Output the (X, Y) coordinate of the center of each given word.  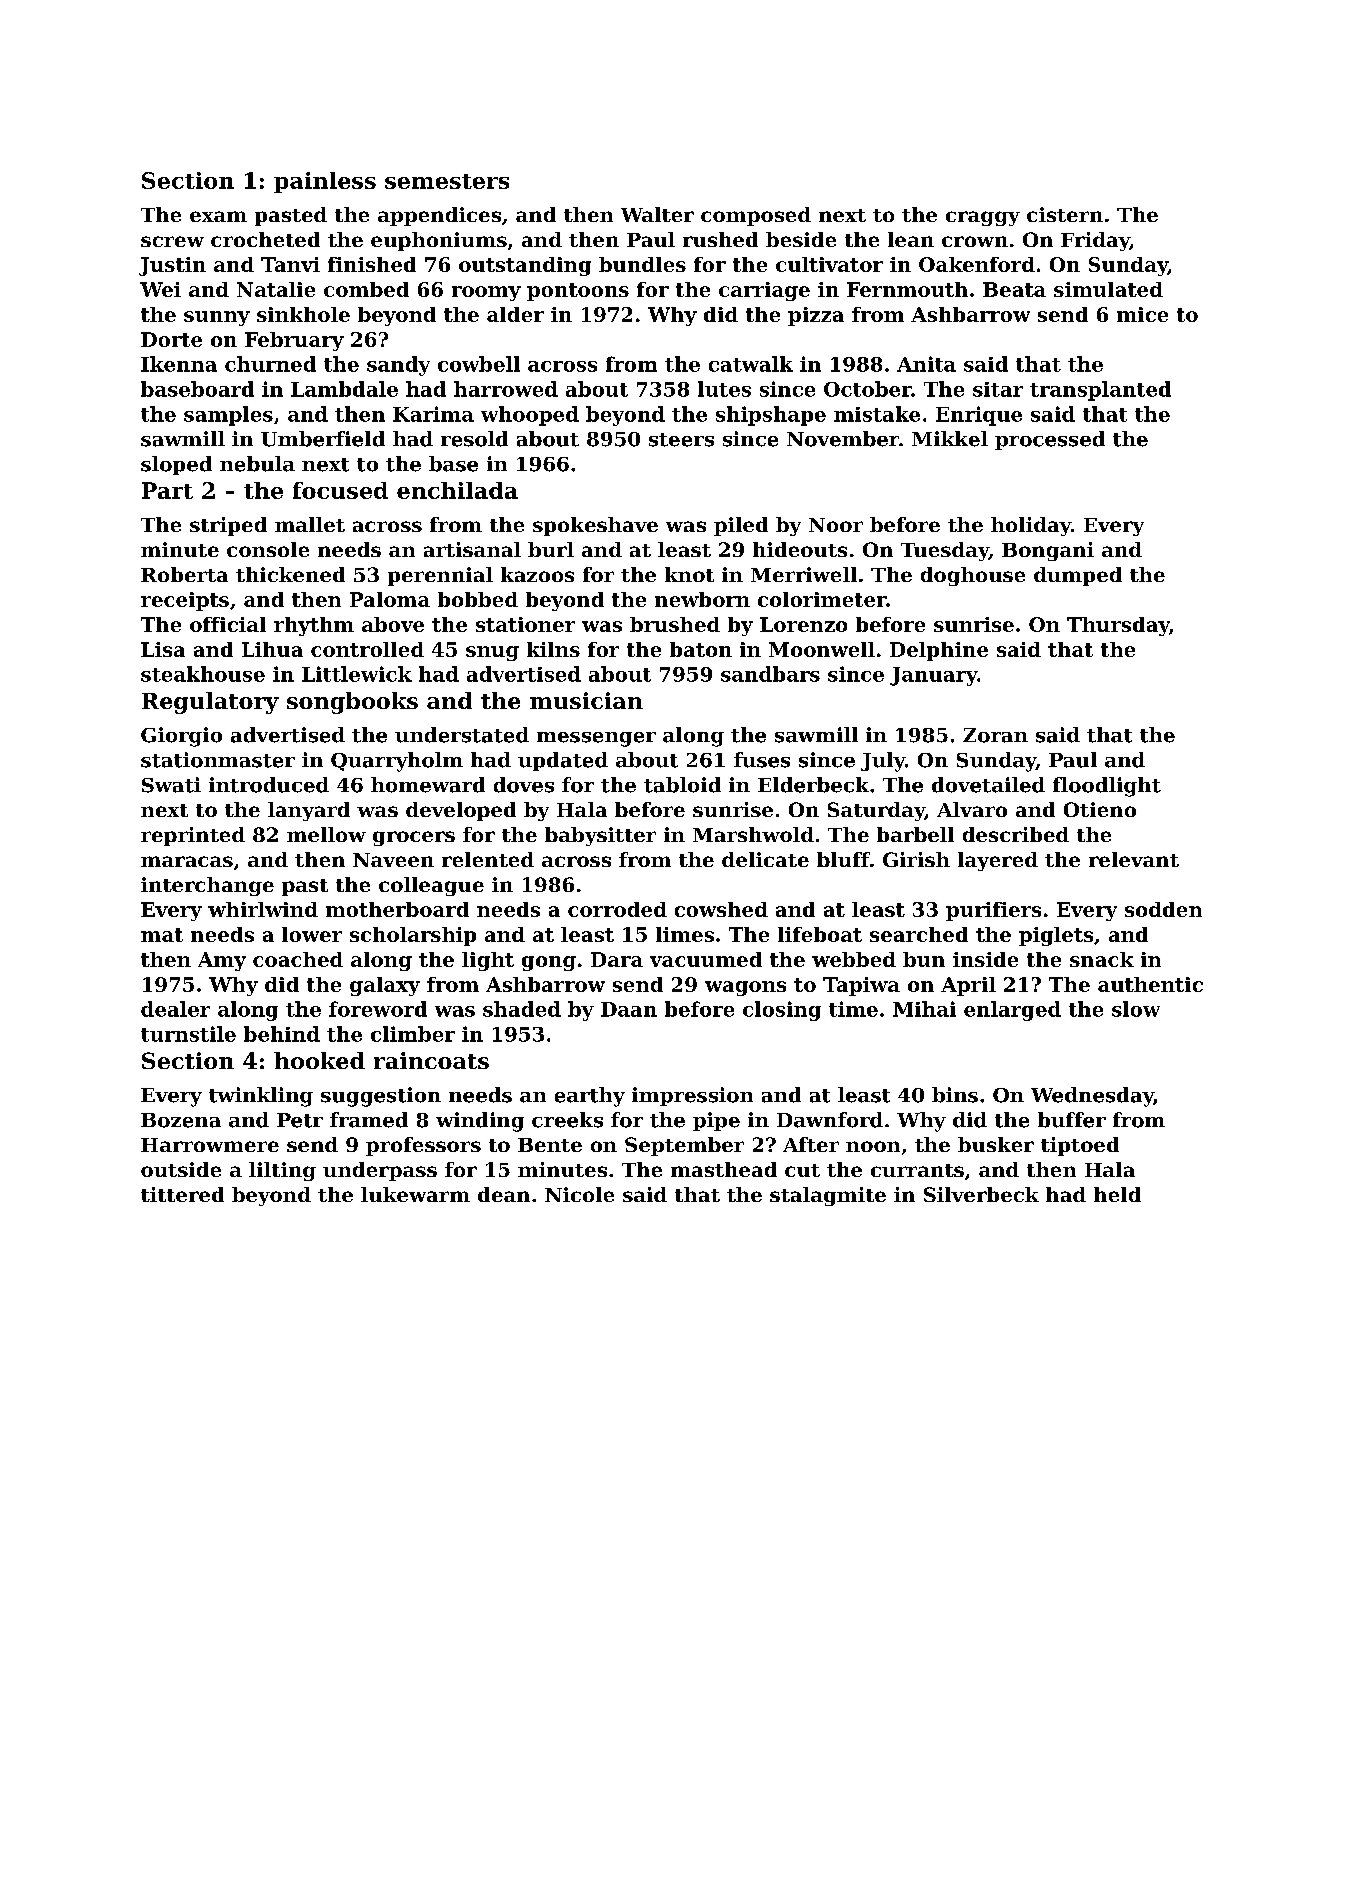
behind (282, 1034)
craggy (983, 218)
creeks (567, 1120)
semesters (447, 181)
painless (325, 182)
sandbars (770, 674)
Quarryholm (397, 762)
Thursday (1118, 626)
